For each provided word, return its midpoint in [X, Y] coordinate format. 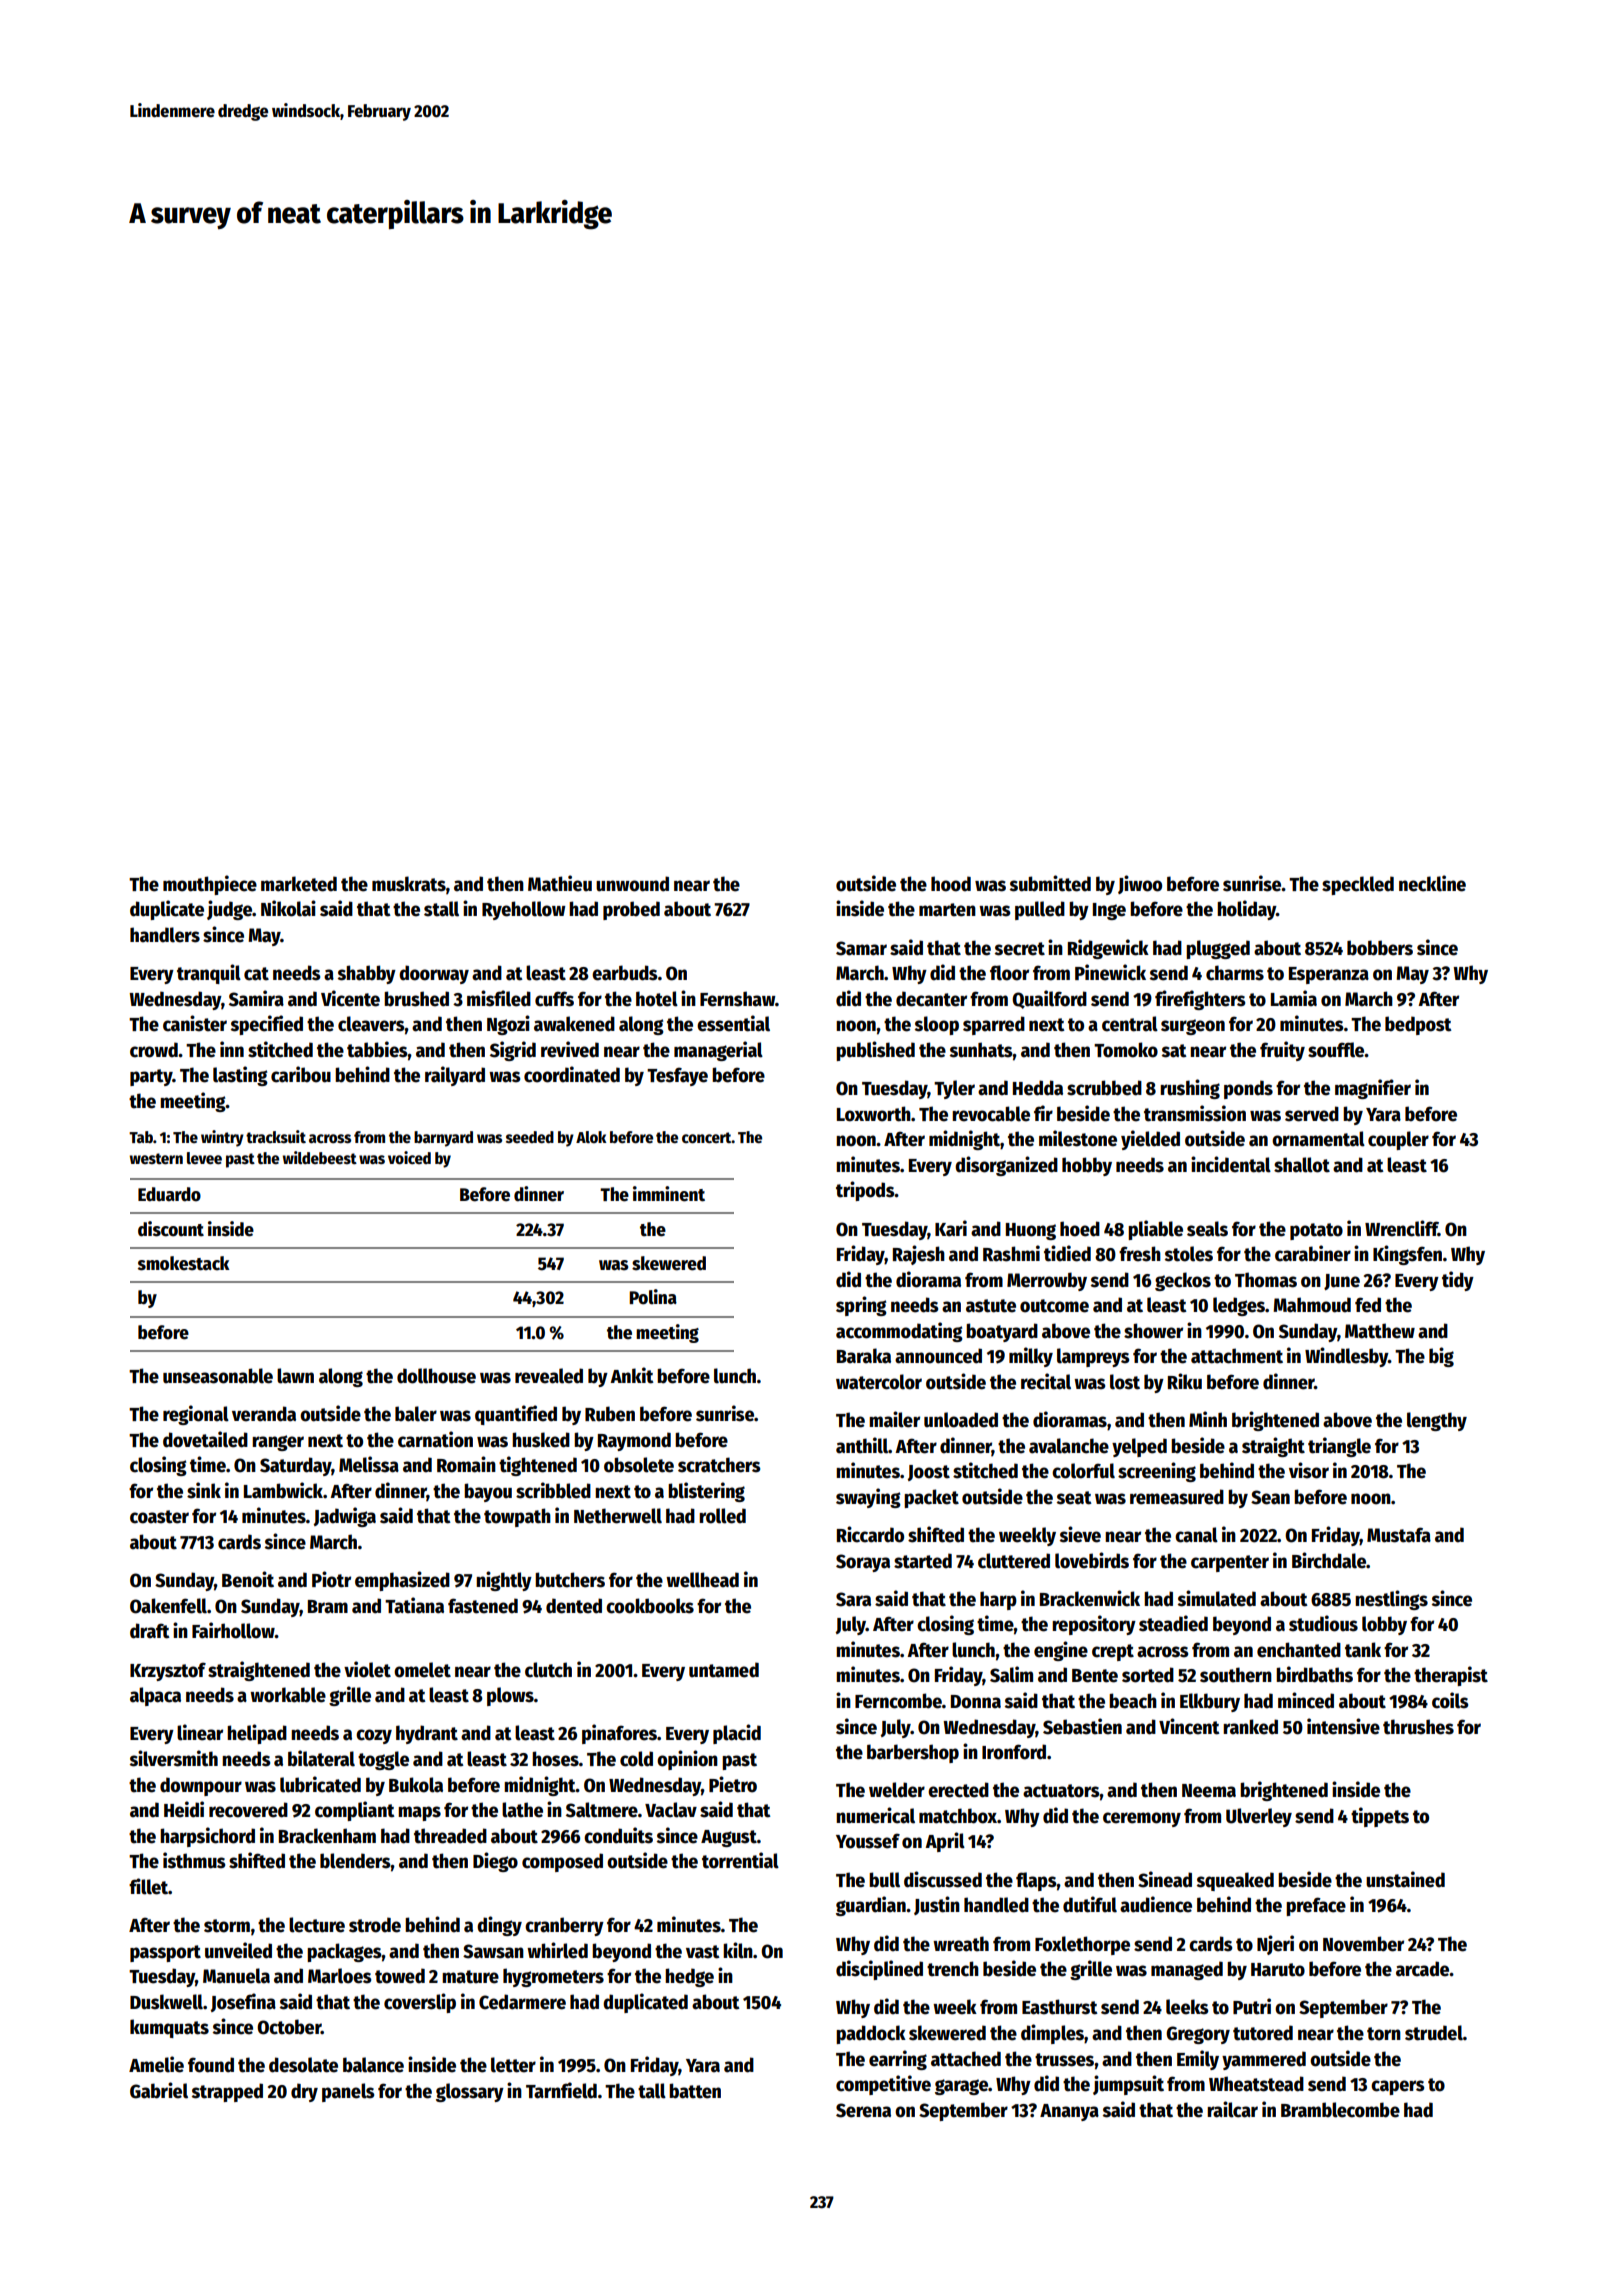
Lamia [1294, 998]
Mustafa [1399, 1535]
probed [631, 910]
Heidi [184, 1809]
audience [1156, 1904]
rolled [722, 1516]
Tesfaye [677, 1076]
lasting [240, 1076]
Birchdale [1329, 1560]
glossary [470, 2092]
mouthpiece [210, 885]
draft [150, 1631]
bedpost [1418, 1025]
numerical [875, 1815]
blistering [706, 1492]
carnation [435, 1439]
